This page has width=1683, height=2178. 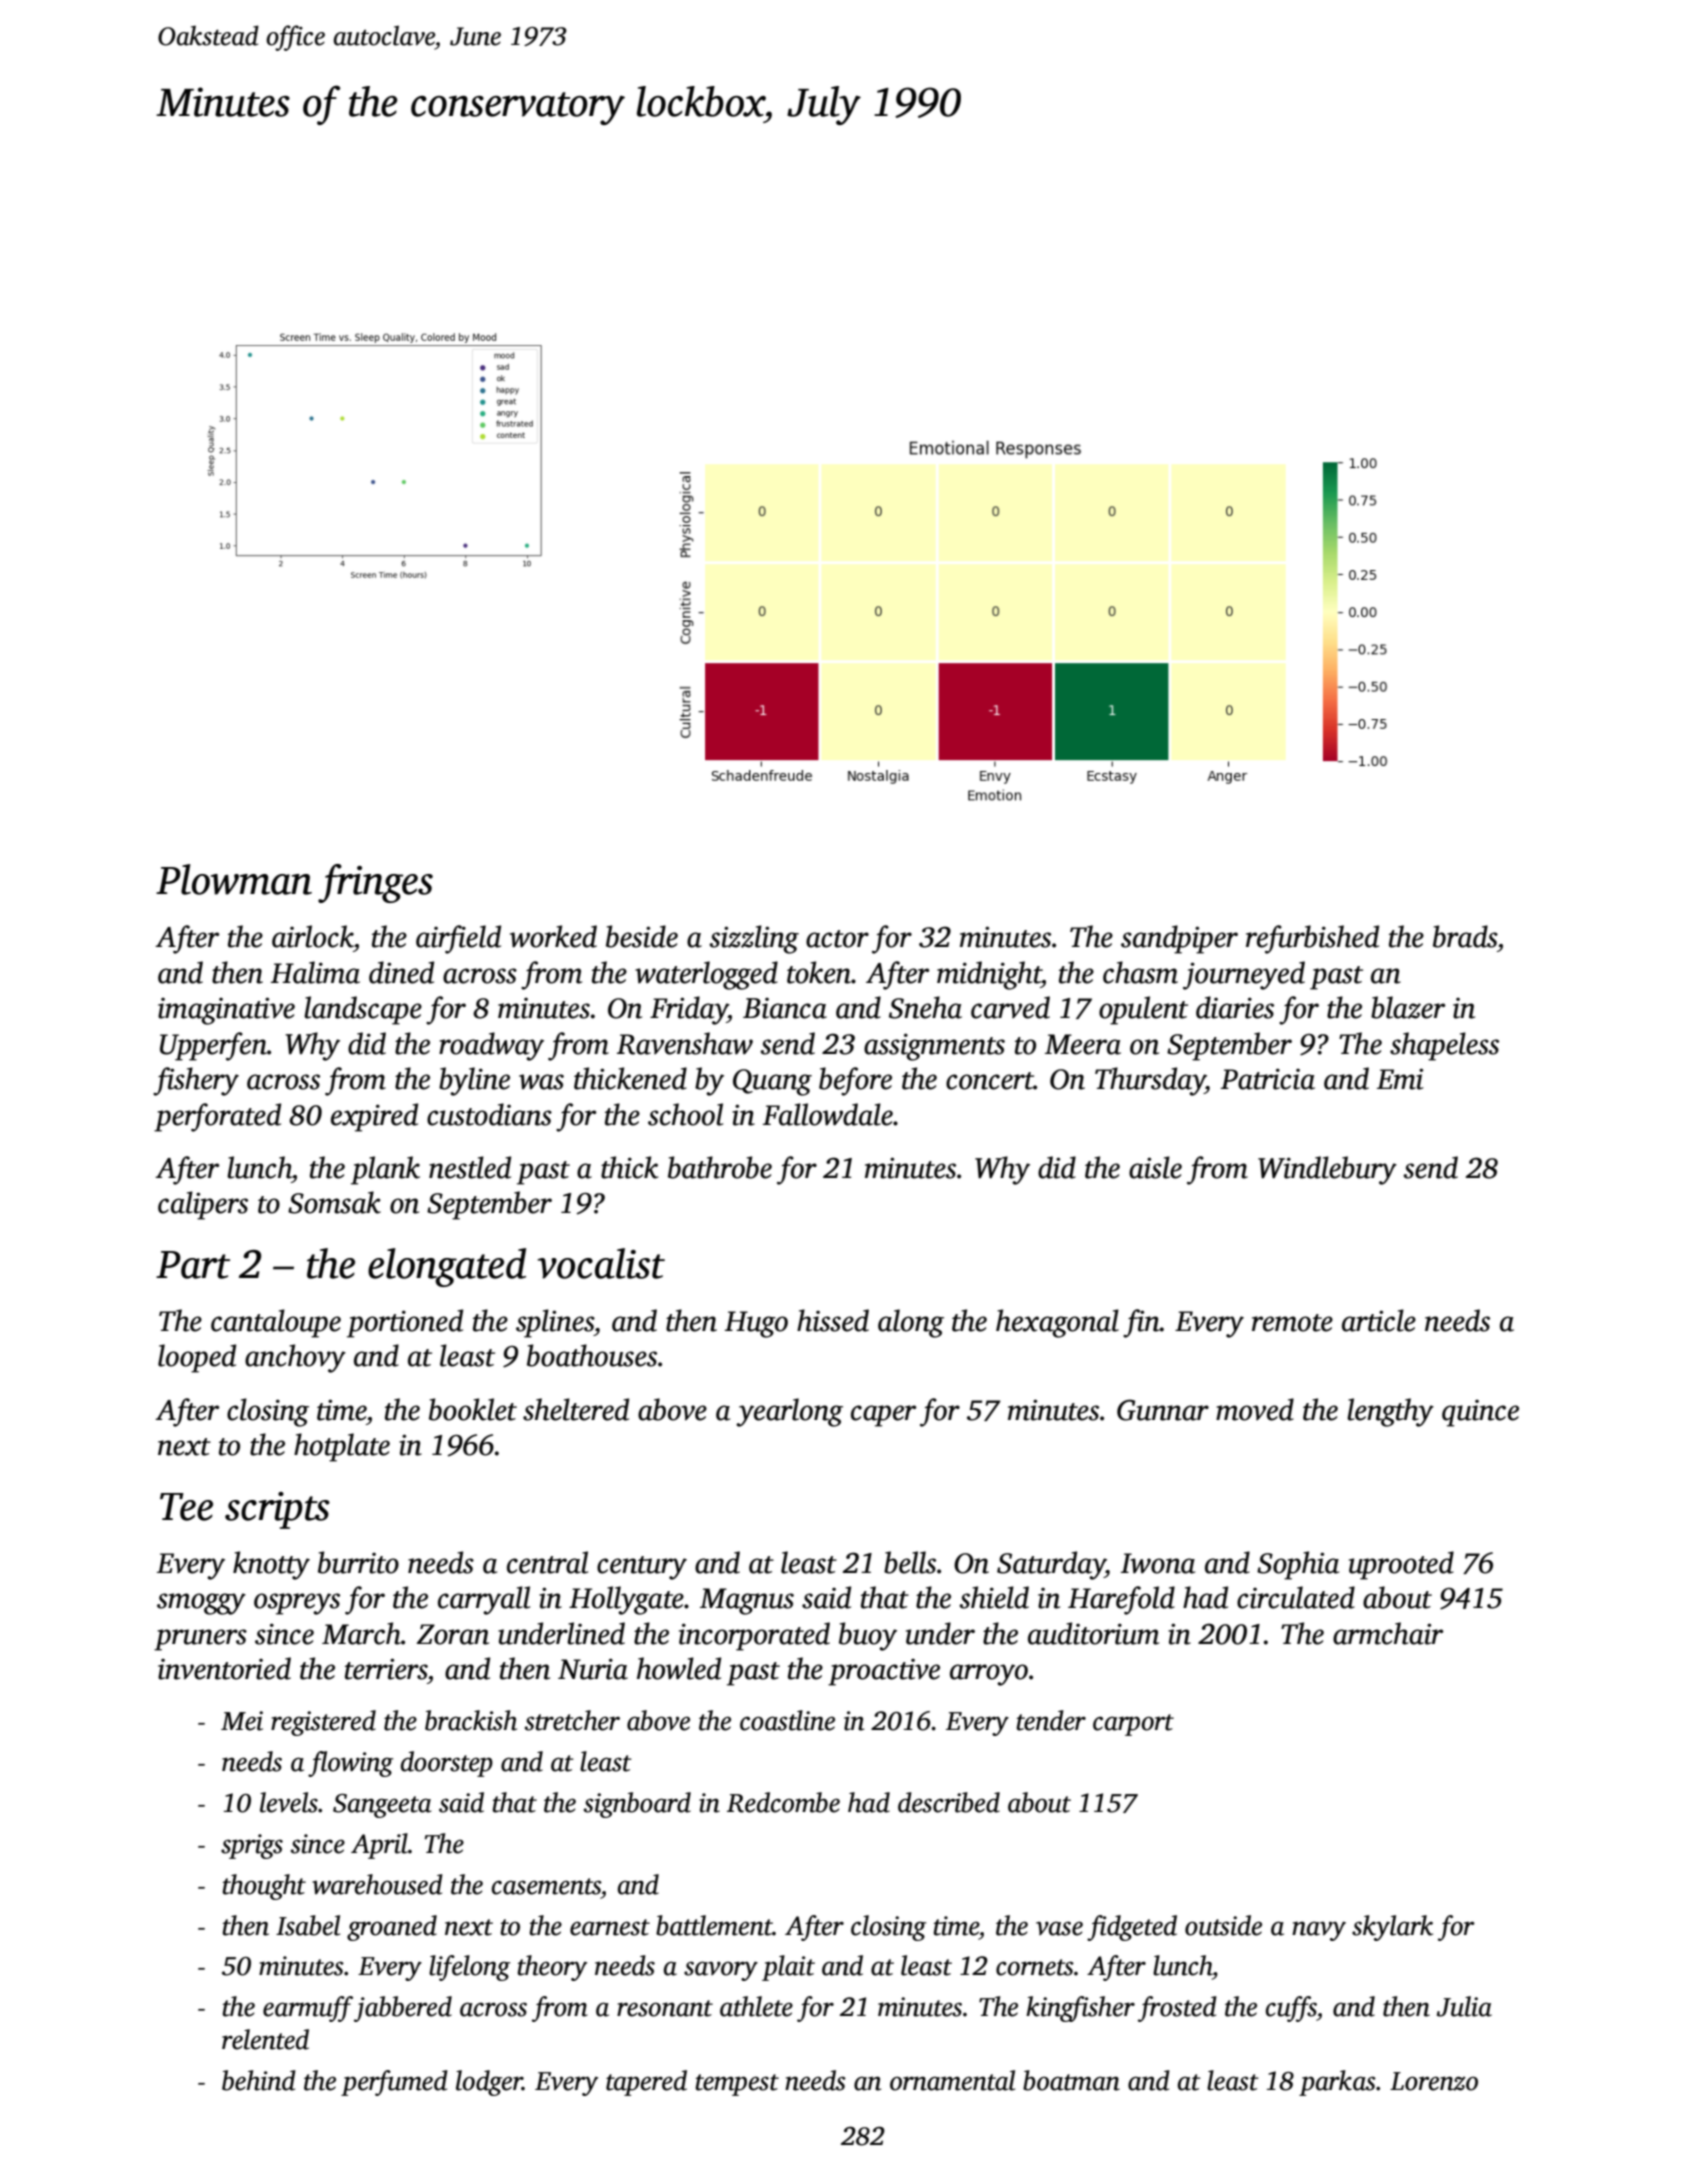 What do you see at coordinates (312, 936) in the page?
I see `airlock` at bounding box center [312, 936].
